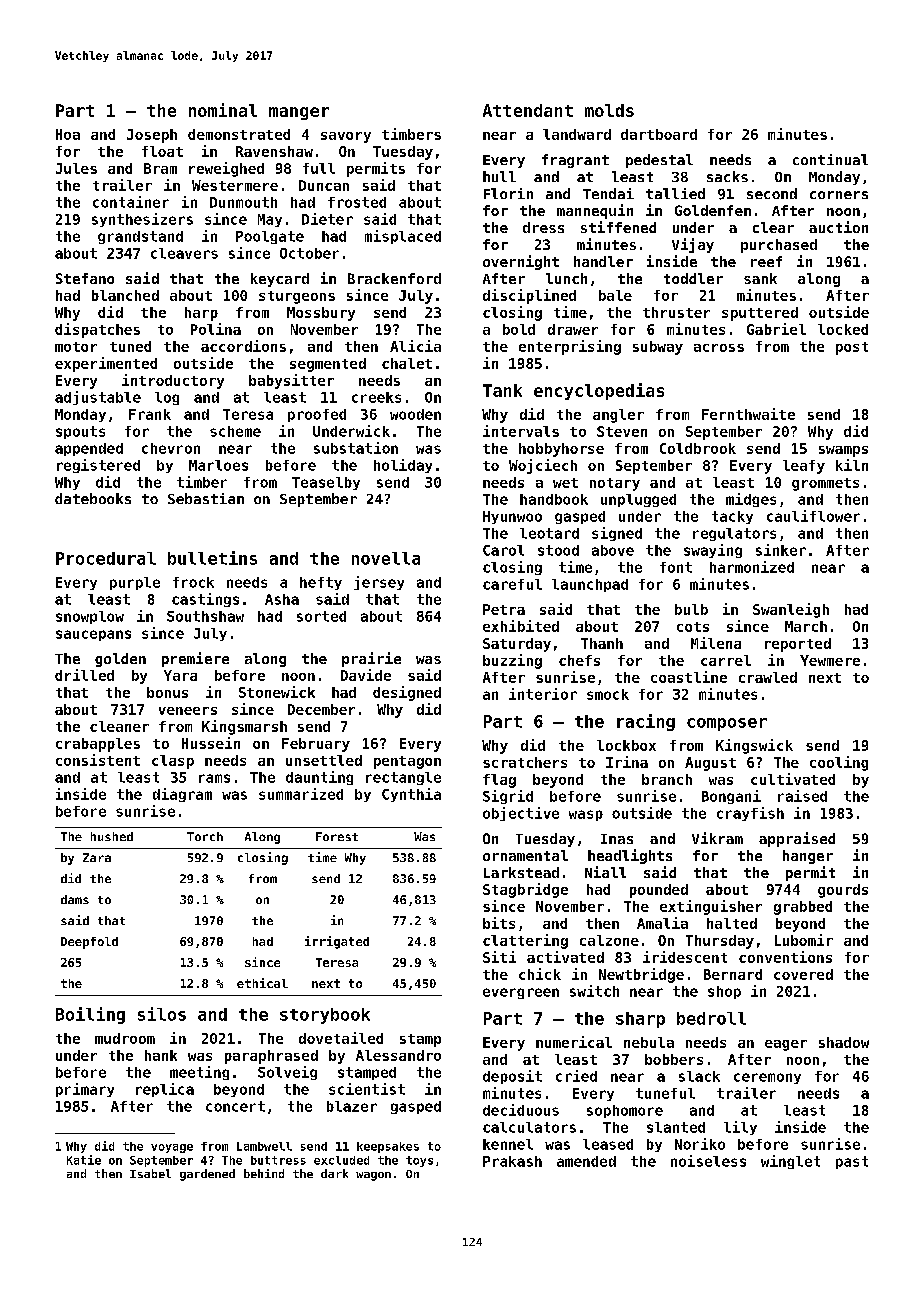 The image size is (924, 1314). Describe the element at coordinates (398, 1055) in the screenshot. I see `Alessandro` at that location.
